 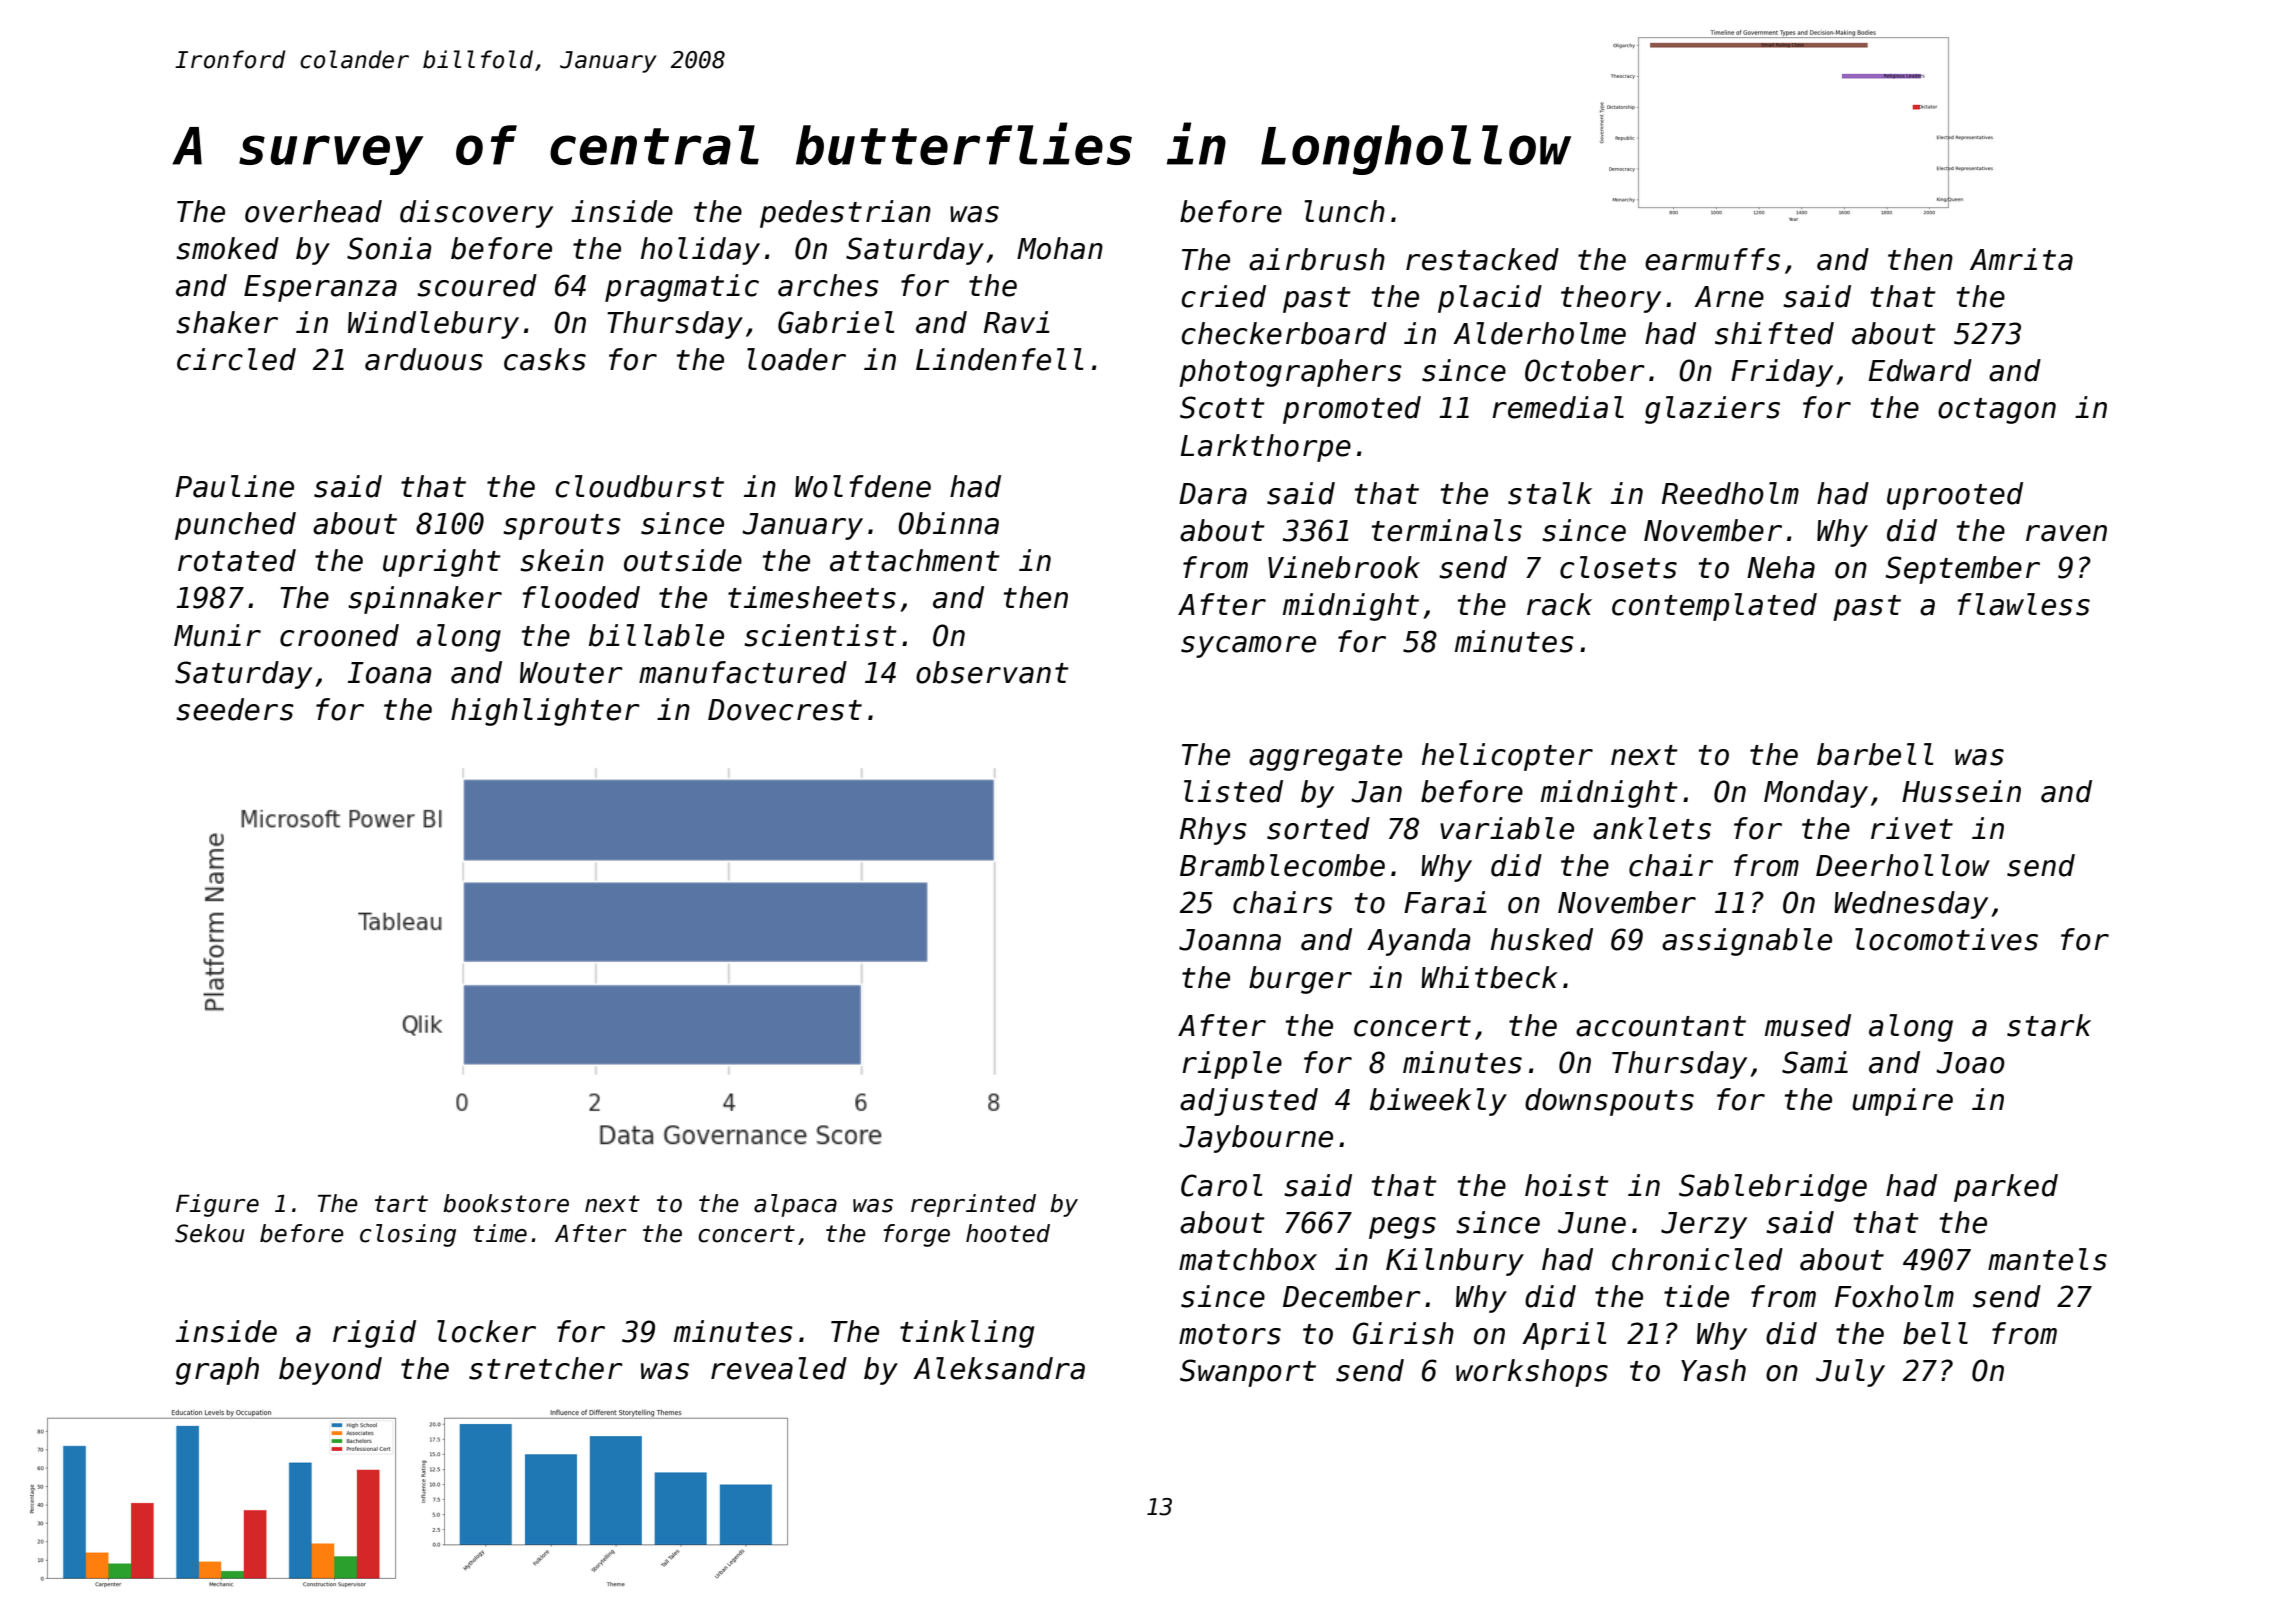 I want to click on bookstore, so click(x=506, y=1203).
